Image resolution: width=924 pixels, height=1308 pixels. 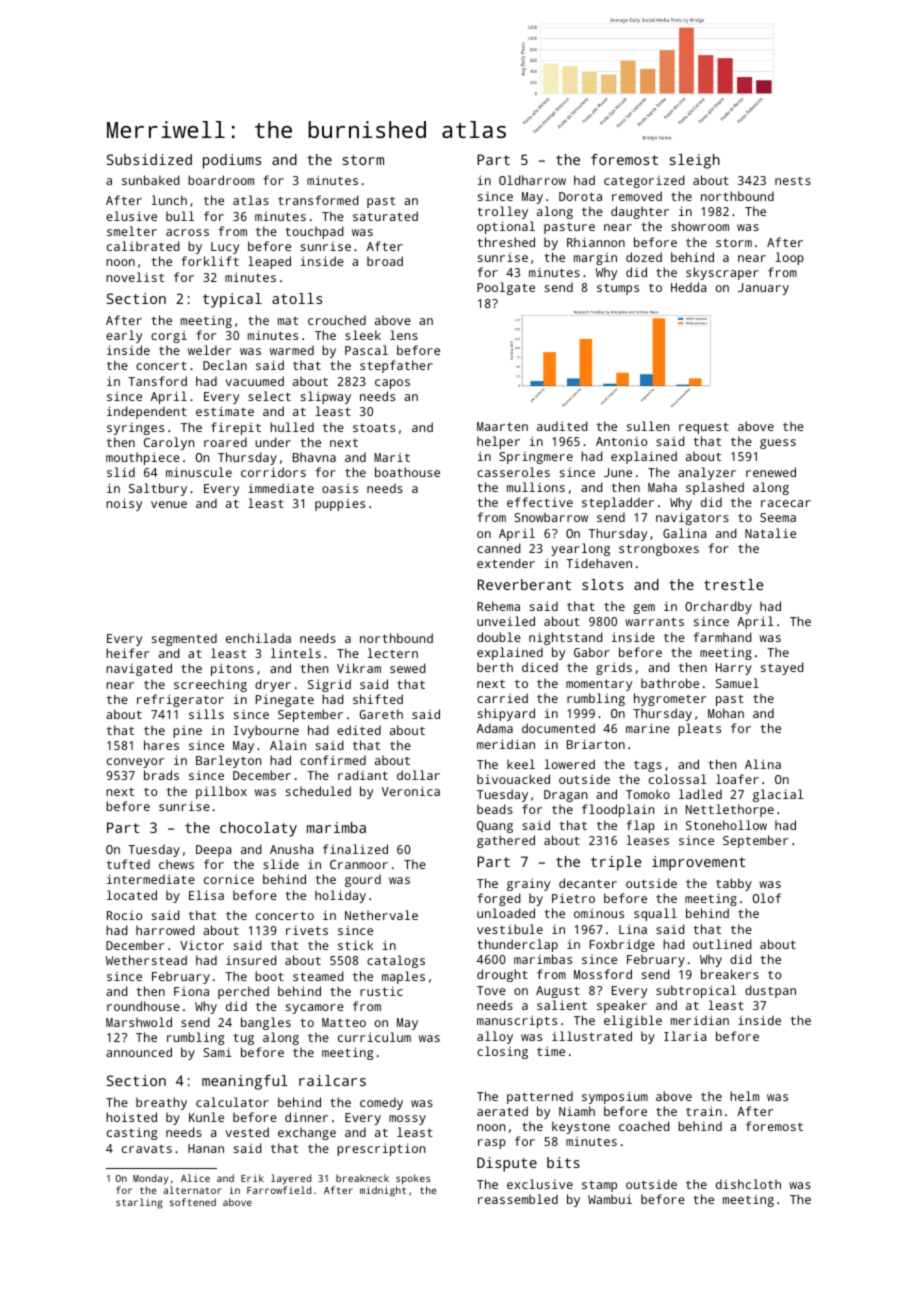 I want to click on shifted, so click(x=378, y=699).
